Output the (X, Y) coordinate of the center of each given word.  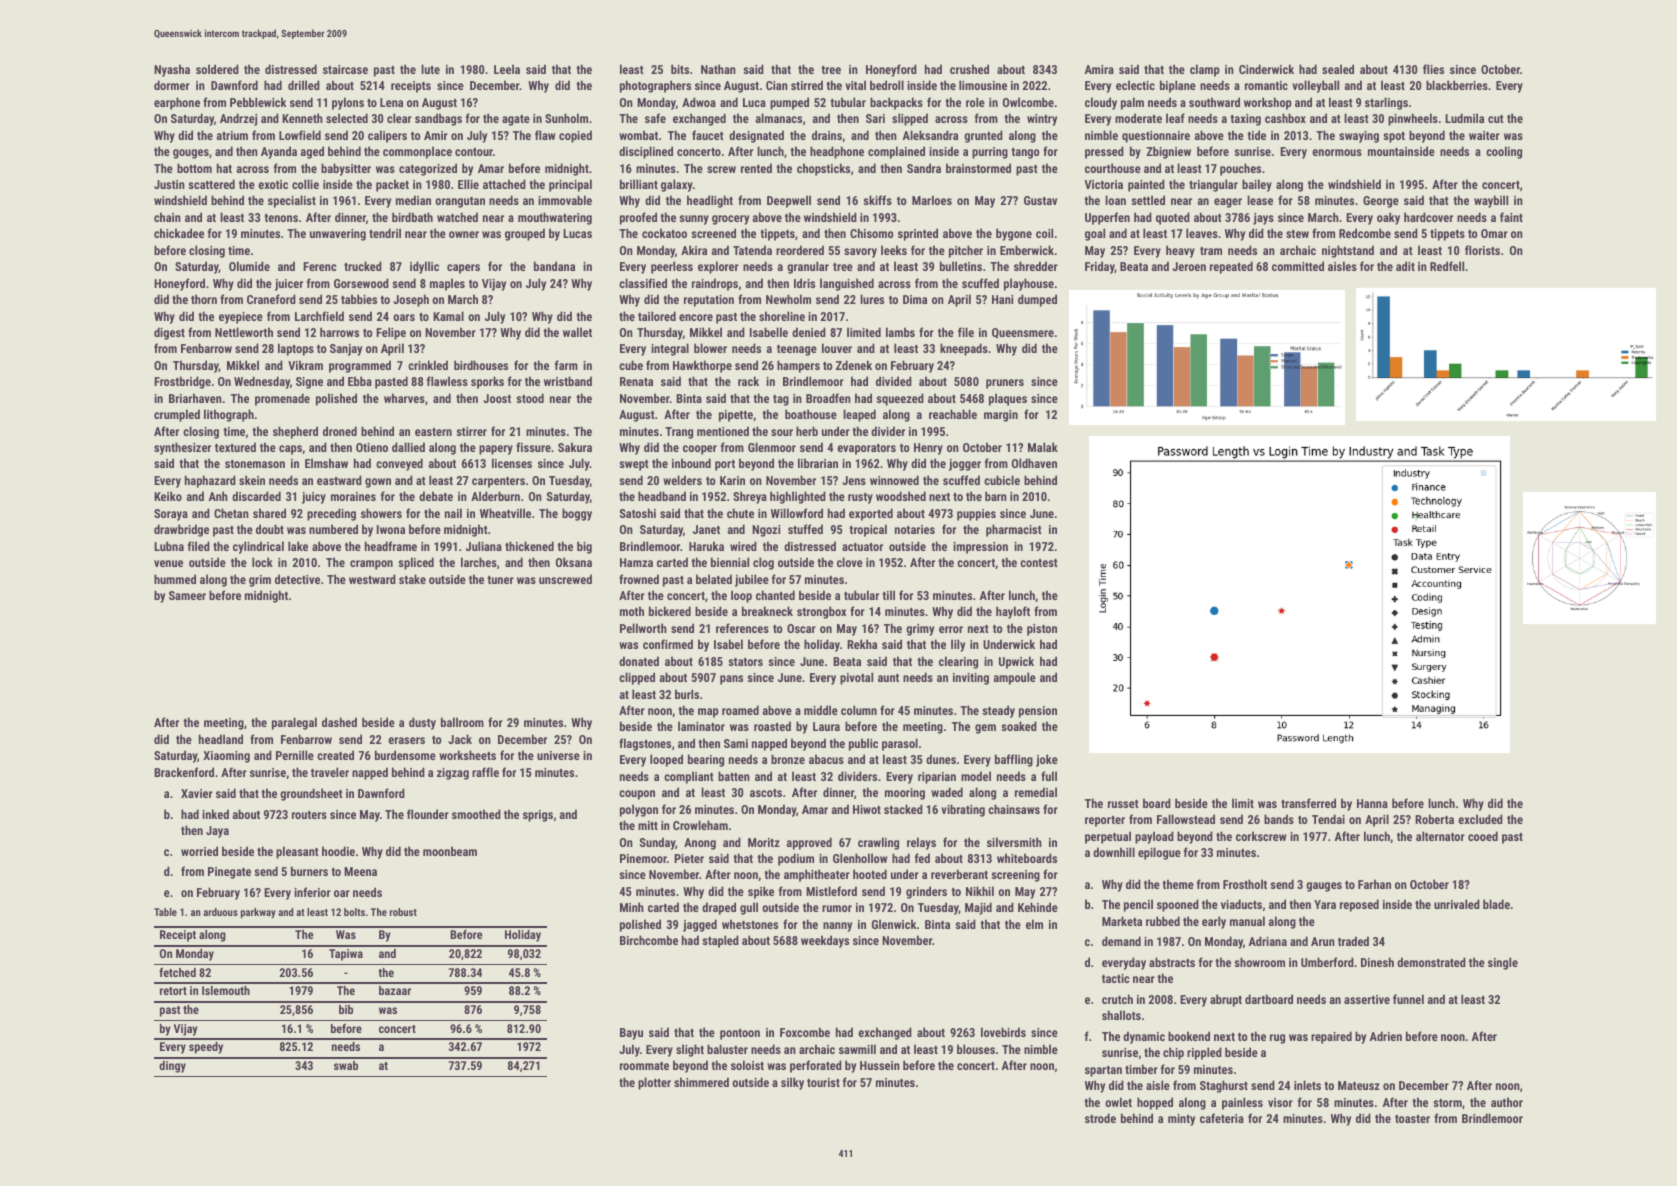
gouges (191, 154)
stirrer (471, 431)
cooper (700, 450)
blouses (976, 1049)
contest (1039, 563)
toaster (1412, 1119)
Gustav (1040, 200)
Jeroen (1189, 266)
